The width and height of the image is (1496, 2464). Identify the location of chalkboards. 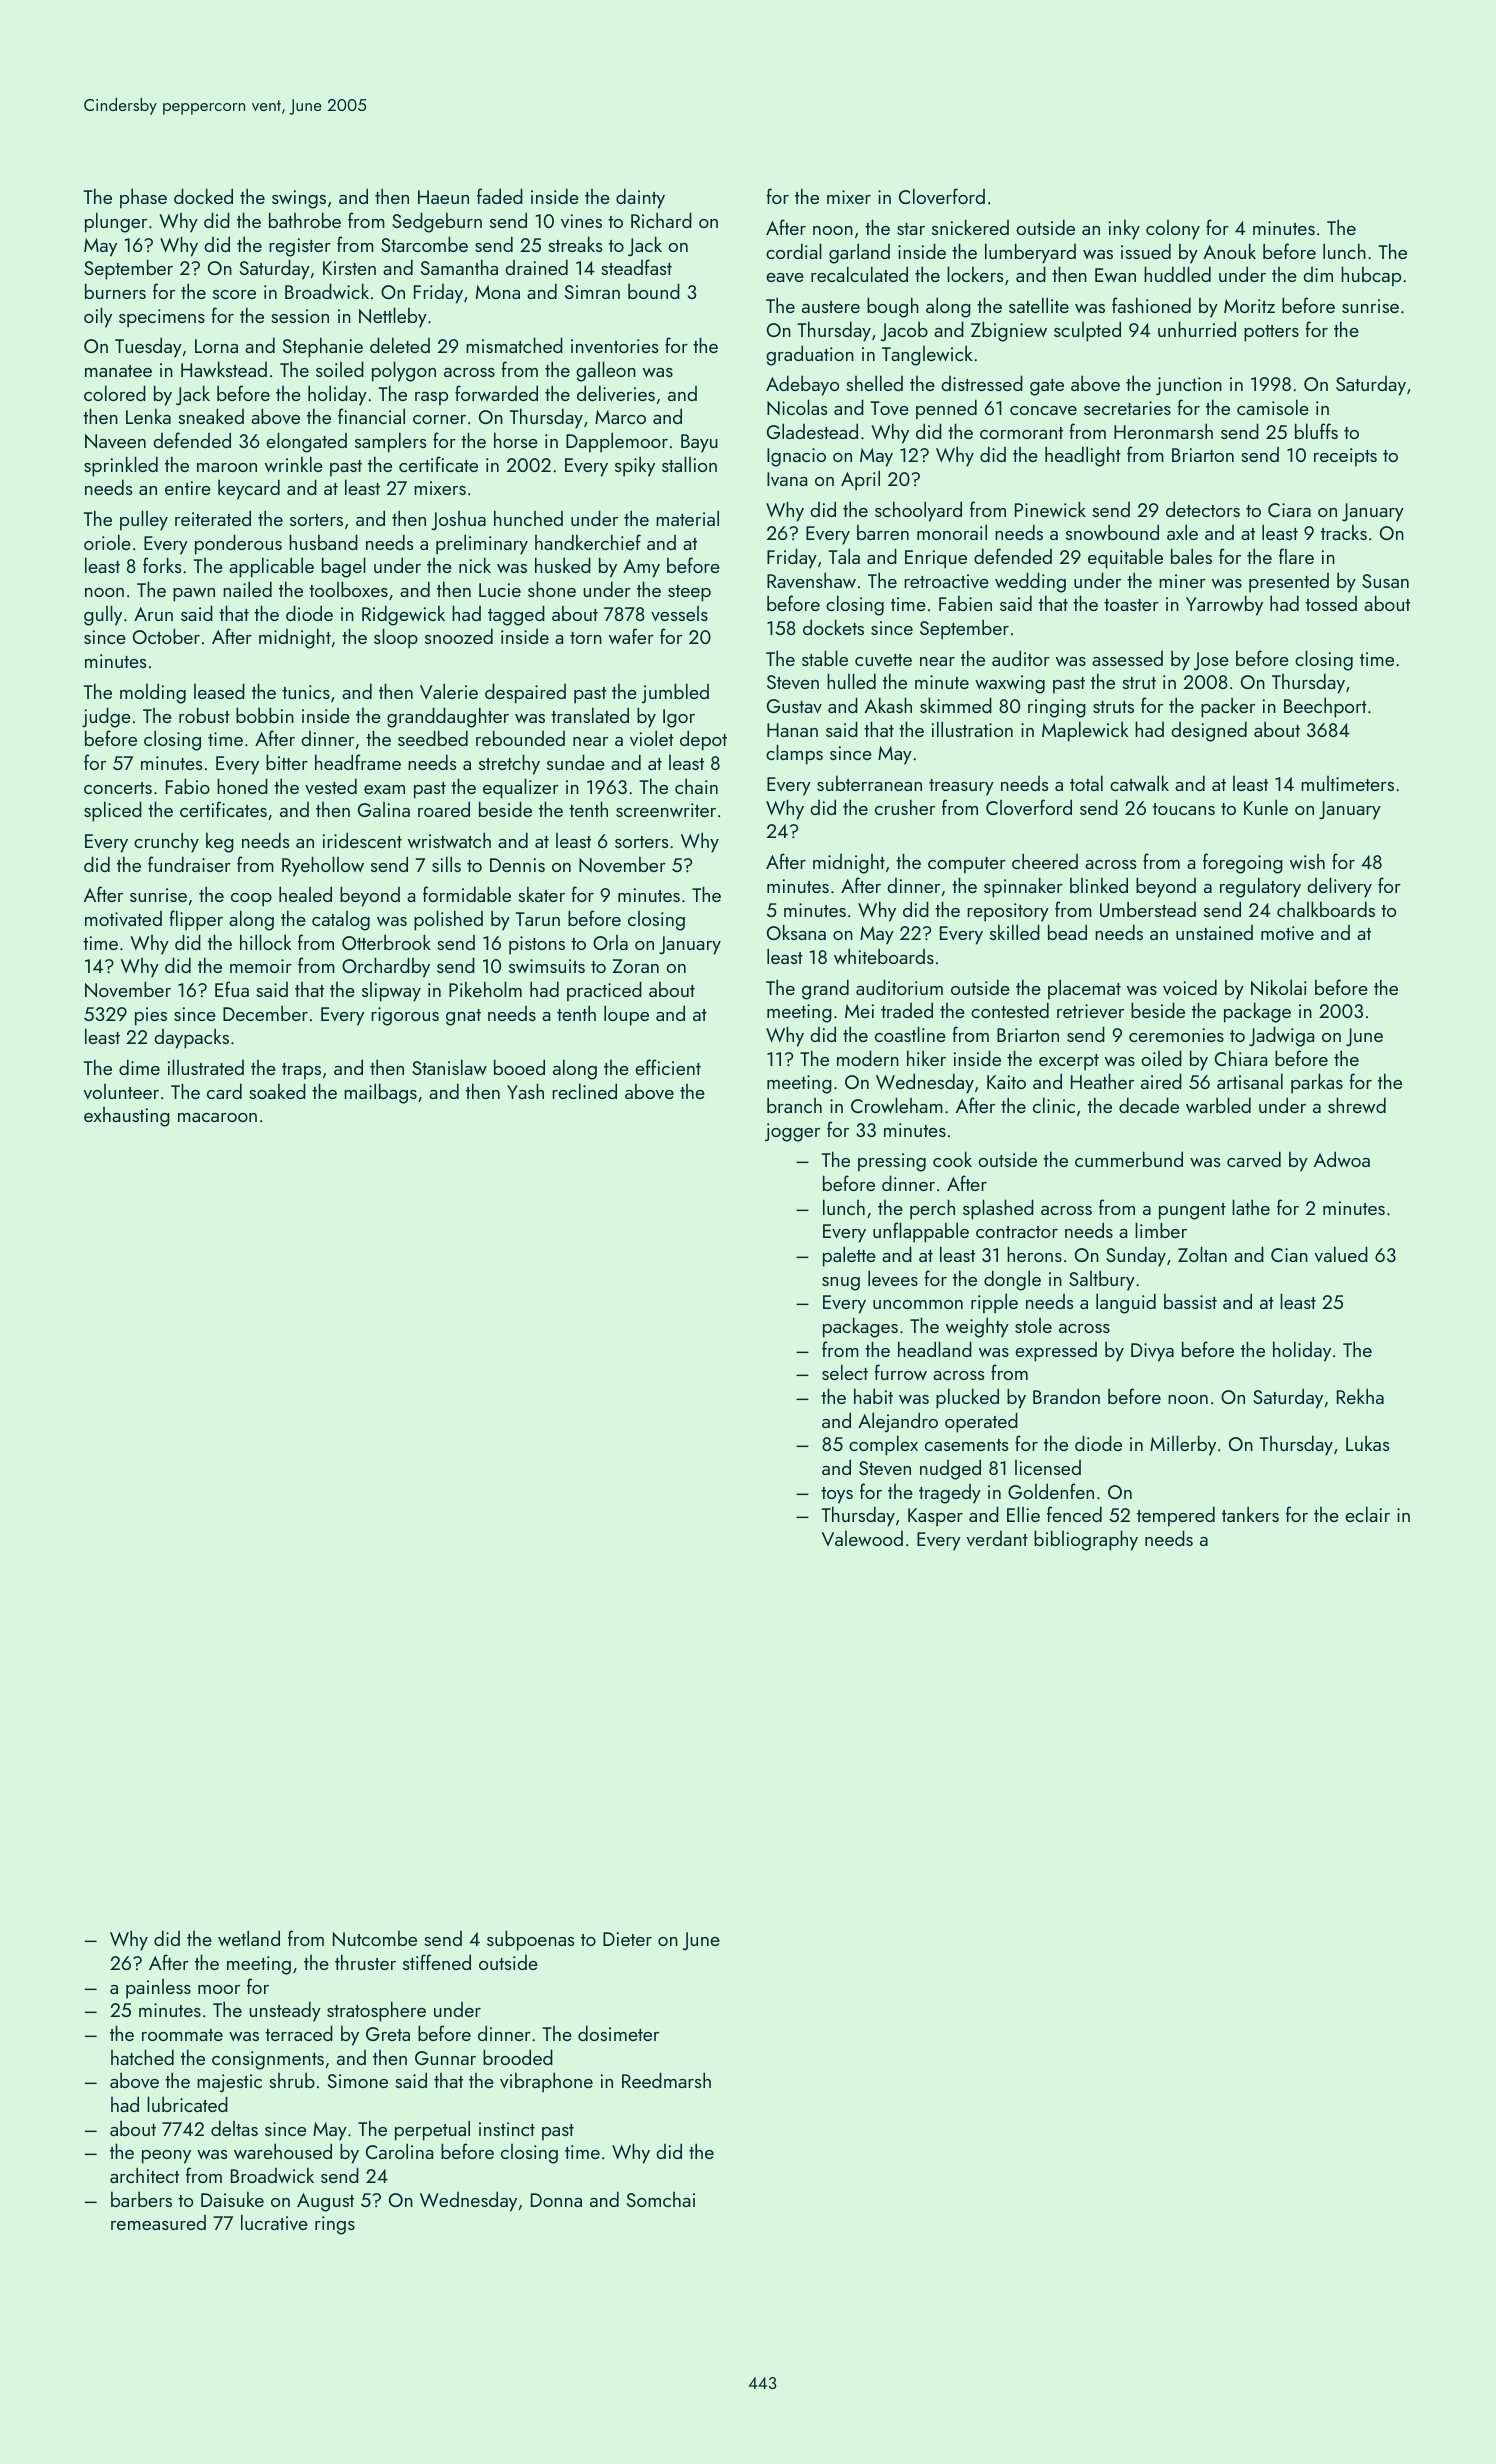
(1326, 909).
